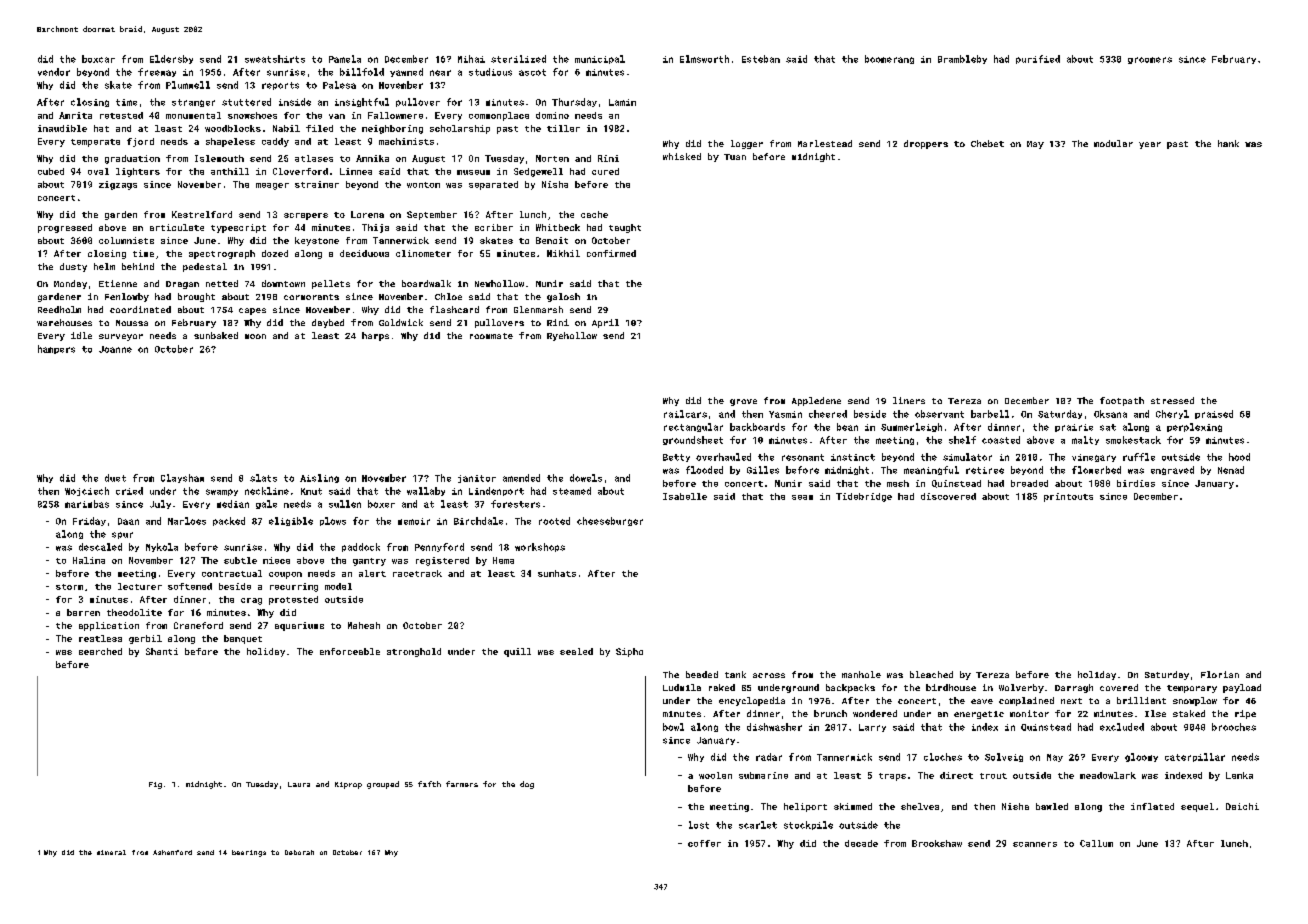 Image resolution: width=1308 pixels, height=924 pixels. Describe the element at coordinates (909, 400) in the document. I see `liners` at that location.
